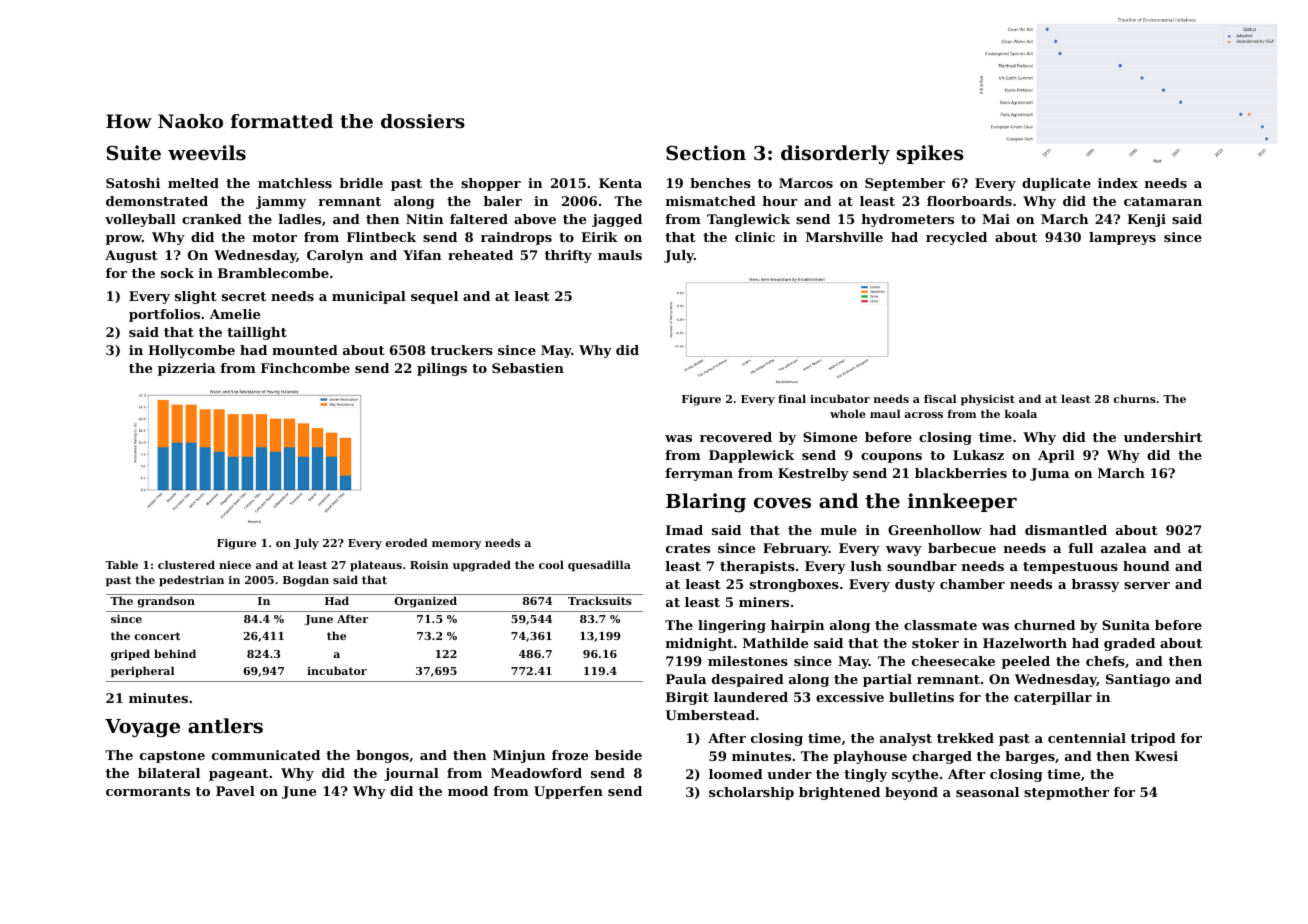 This image has width=1308, height=924. Describe the element at coordinates (915, 775) in the image. I see `scythe` at that location.
